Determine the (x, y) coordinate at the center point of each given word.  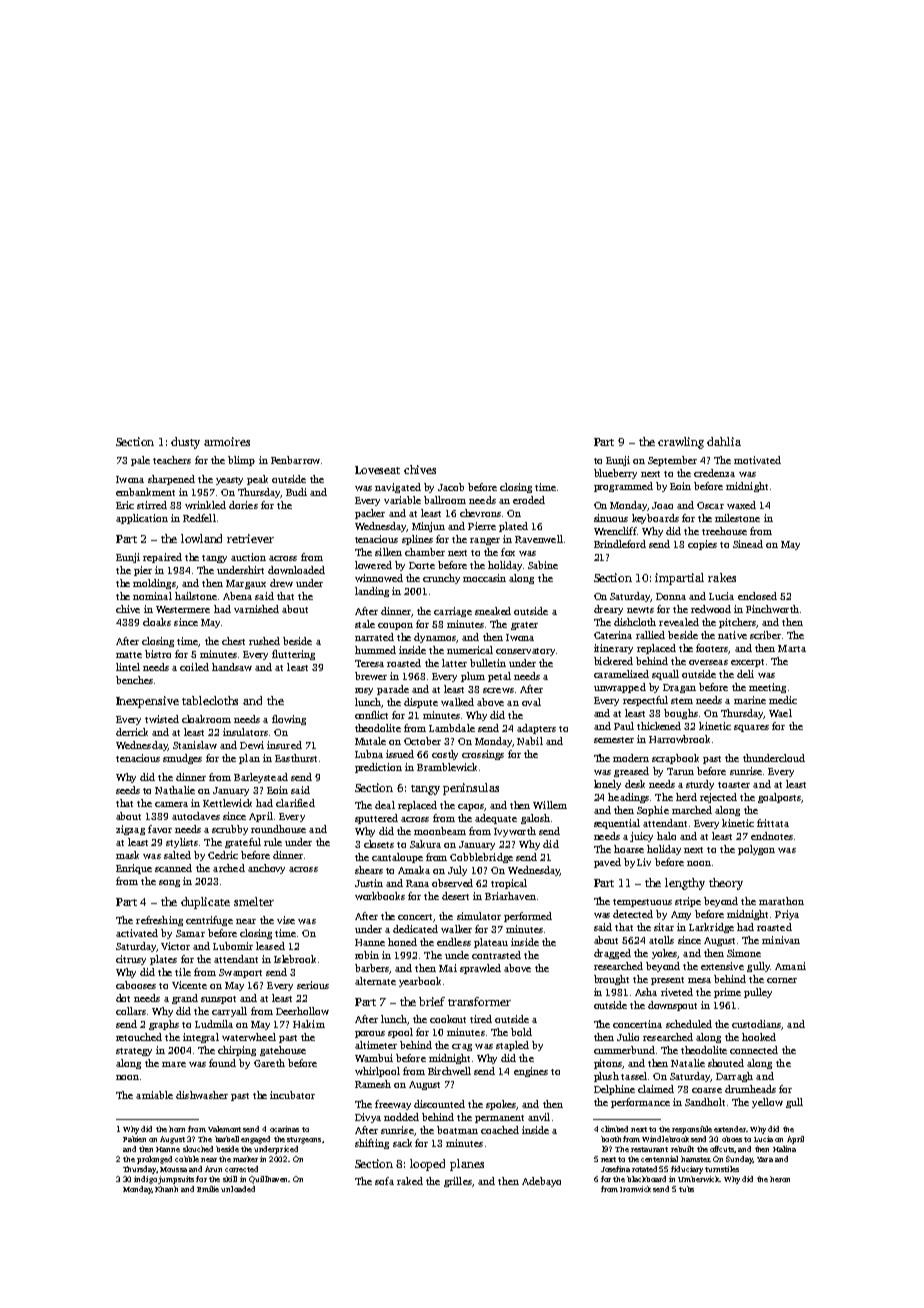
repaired (162, 558)
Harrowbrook (679, 739)
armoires (227, 441)
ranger (485, 541)
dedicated (415, 929)
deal (385, 805)
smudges (182, 759)
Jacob (451, 487)
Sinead (748, 544)
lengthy (685, 884)
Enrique (134, 869)
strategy (134, 1052)
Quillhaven (268, 1180)
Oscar (710, 505)
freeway (393, 1105)
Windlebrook (665, 1139)
